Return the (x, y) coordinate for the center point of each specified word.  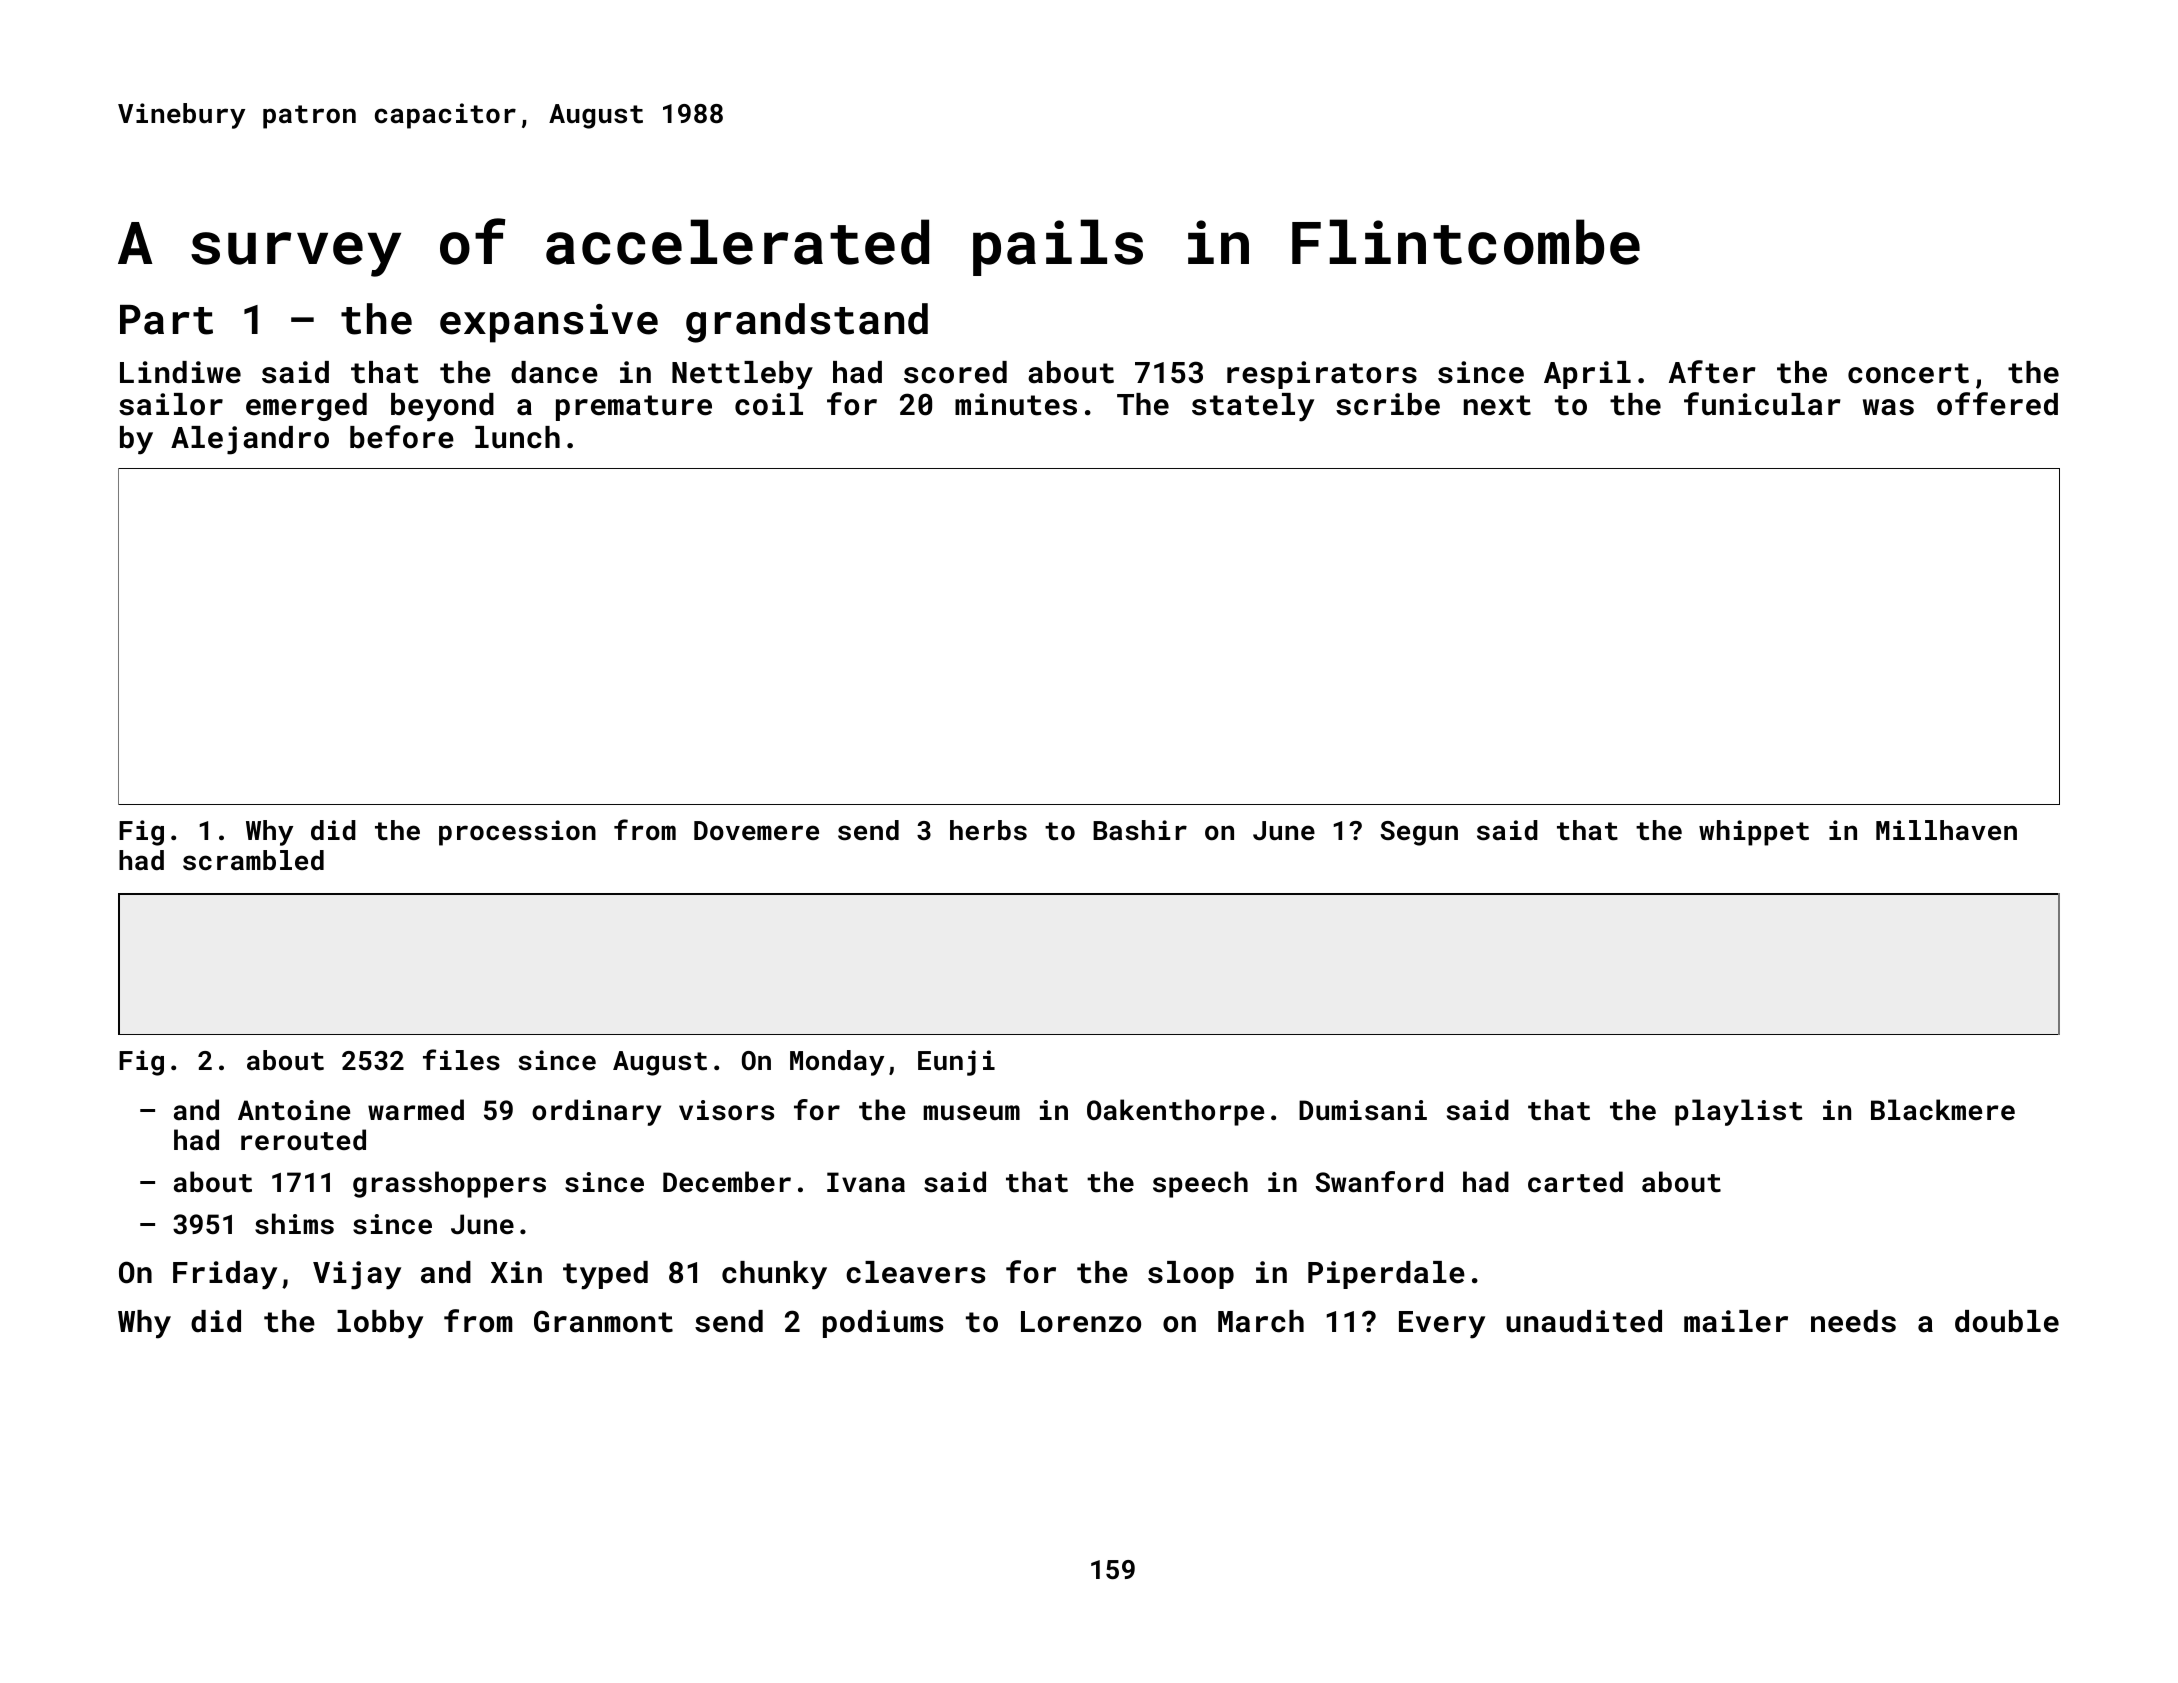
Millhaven (1946, 830)
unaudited (1584, 1321)
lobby (380, 1324)
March (1261, 1321)
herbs (988, 830)
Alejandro (250, 440)
